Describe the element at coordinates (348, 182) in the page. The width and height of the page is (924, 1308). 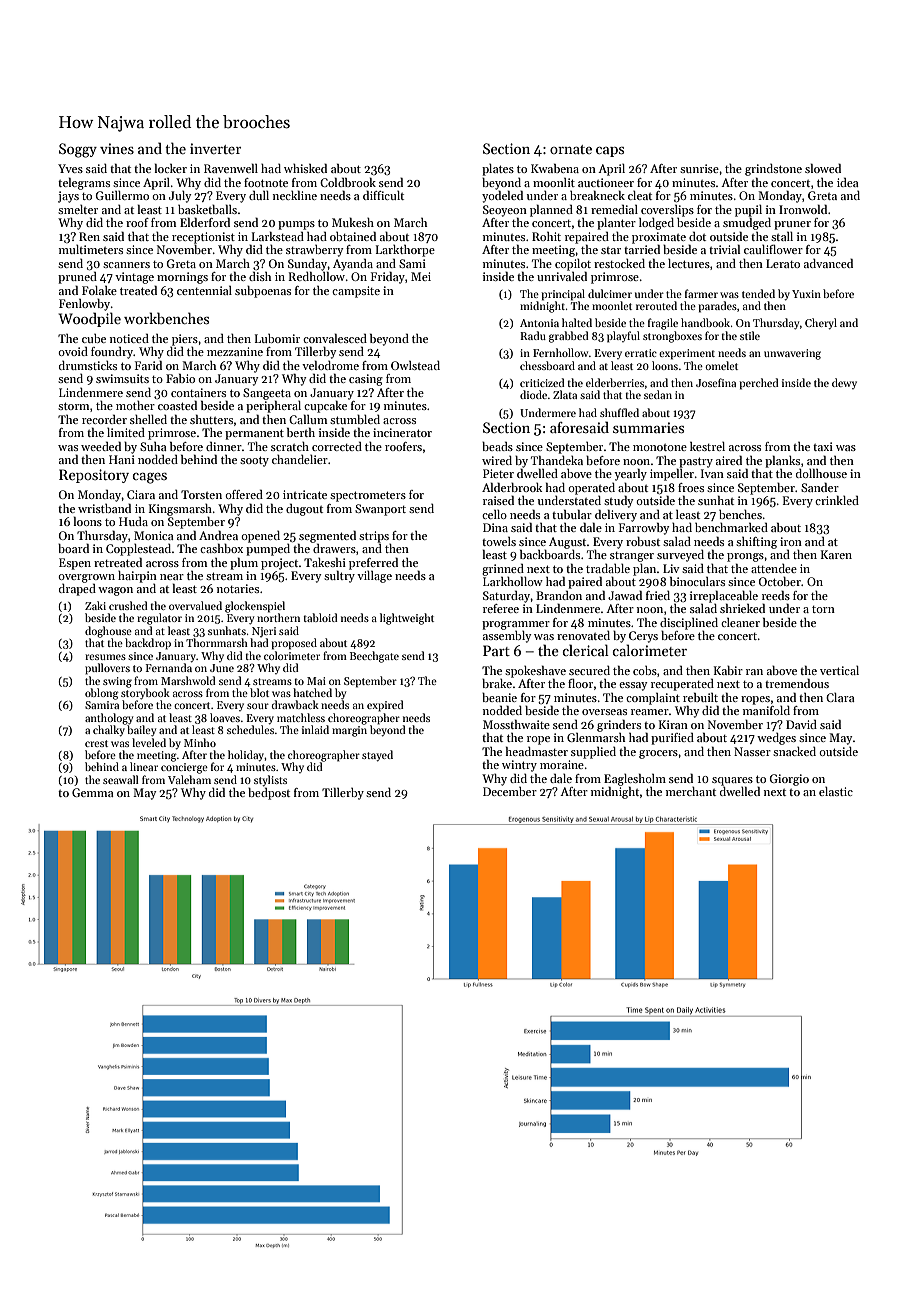
I see `Coldbrook` at that location.
